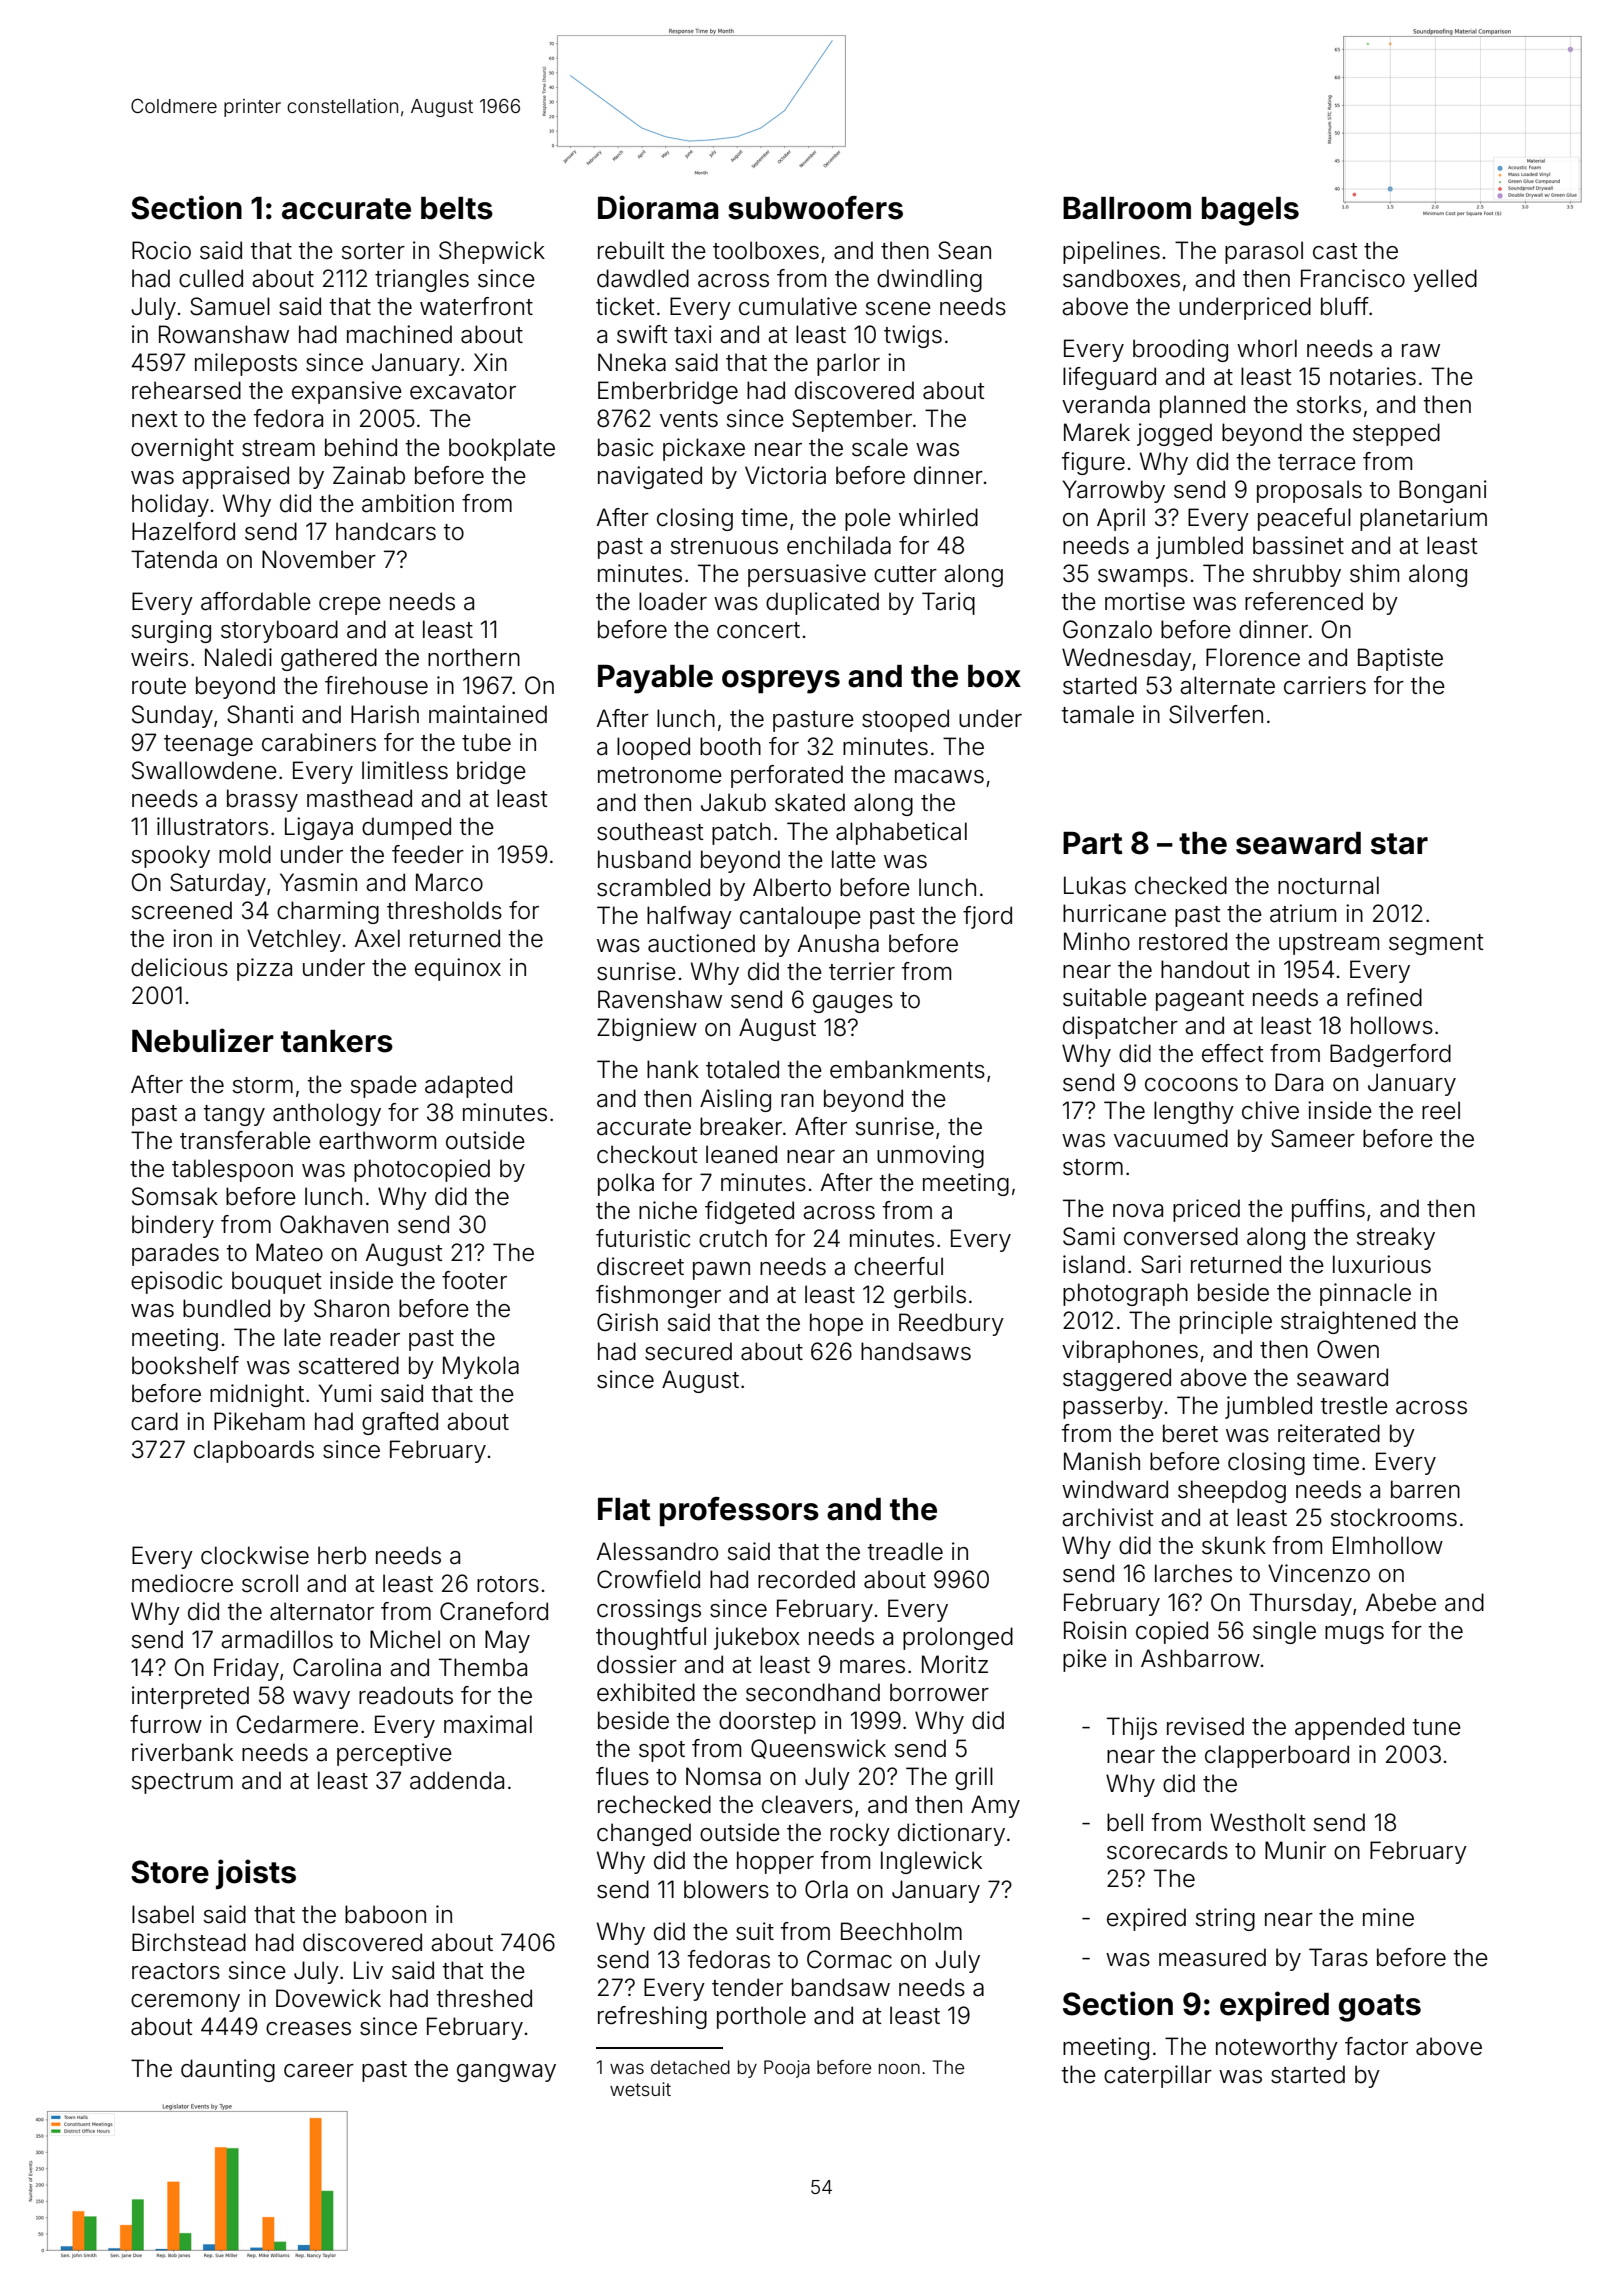  What do you see at coordinates (182, 1783) in the screenshot?
I see `spectrum` at bounding box center [182, 1783].
